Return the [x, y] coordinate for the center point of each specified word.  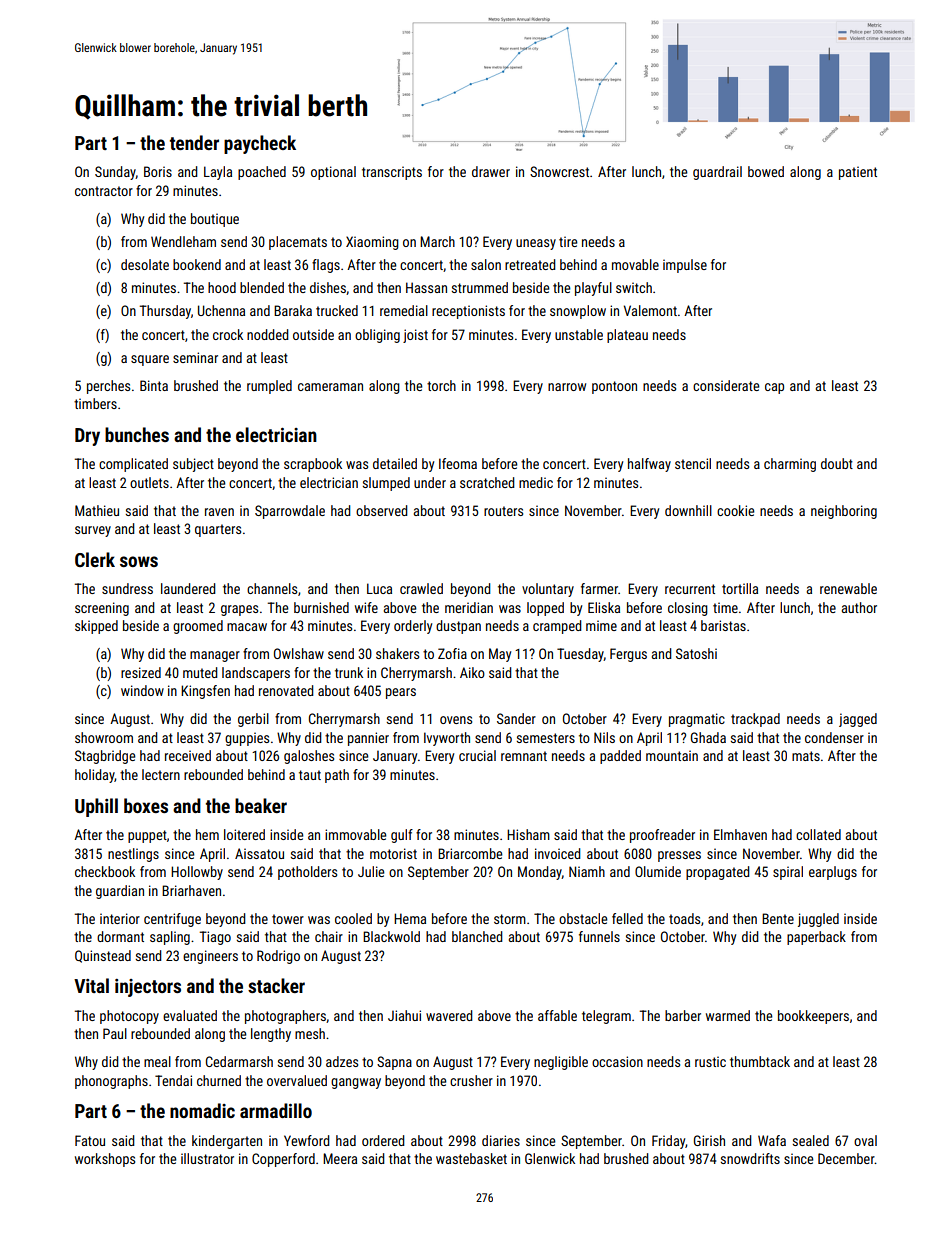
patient [858, 173]
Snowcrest [559, 171]
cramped [557, 627]
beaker [261, 805]
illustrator [207, 1158]
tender [194, 142]
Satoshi [696, 653]
